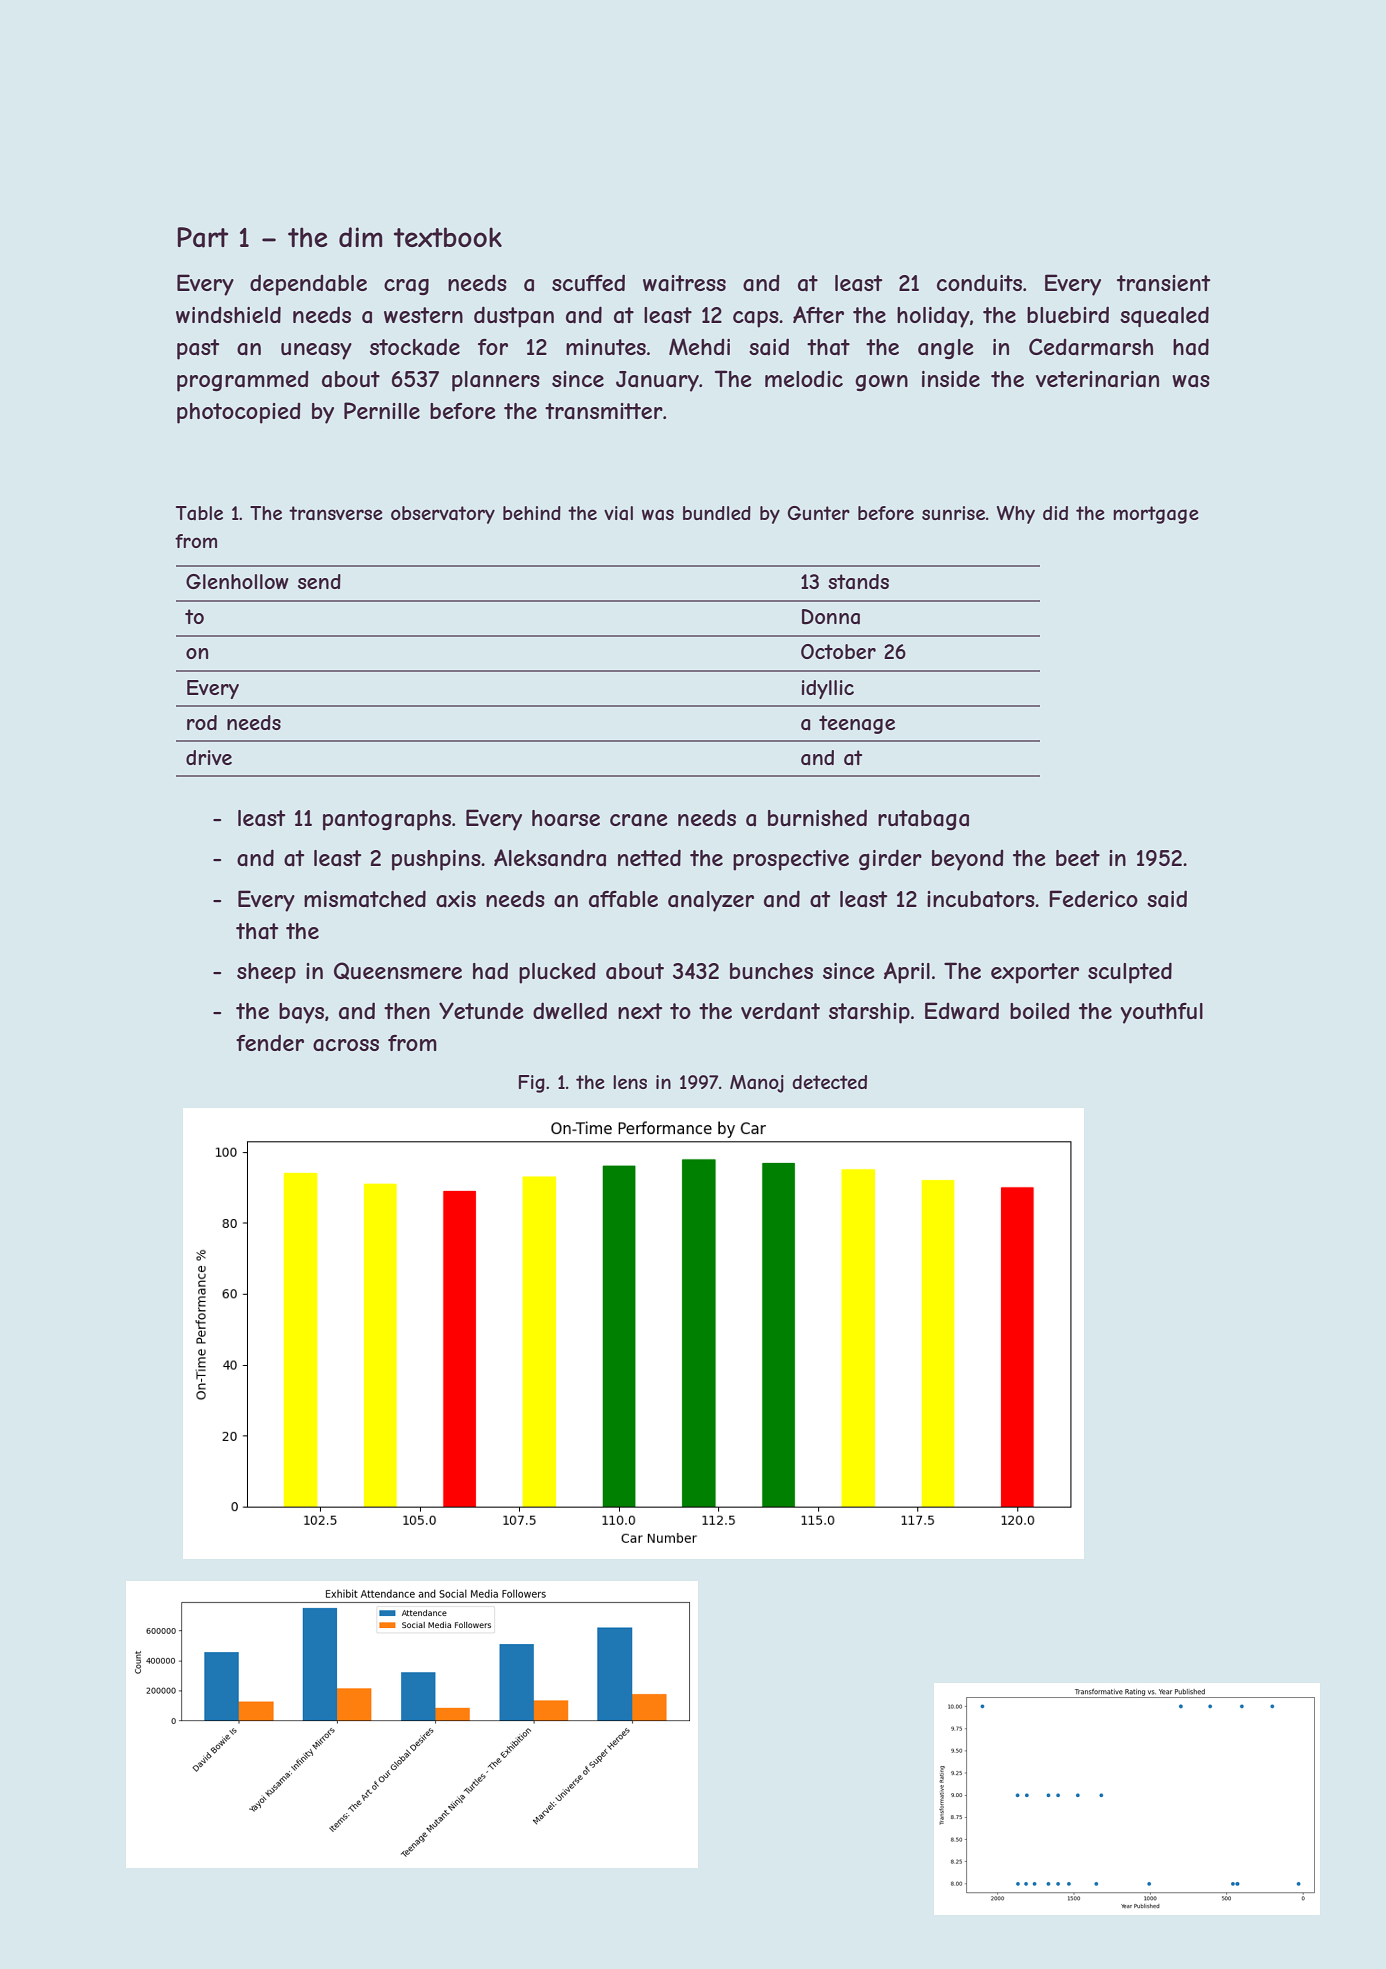 The width and height of the page is (1386, 1969). Describe the element at coordinates (387, 820) in the page. I see `pantographs` at that location.
